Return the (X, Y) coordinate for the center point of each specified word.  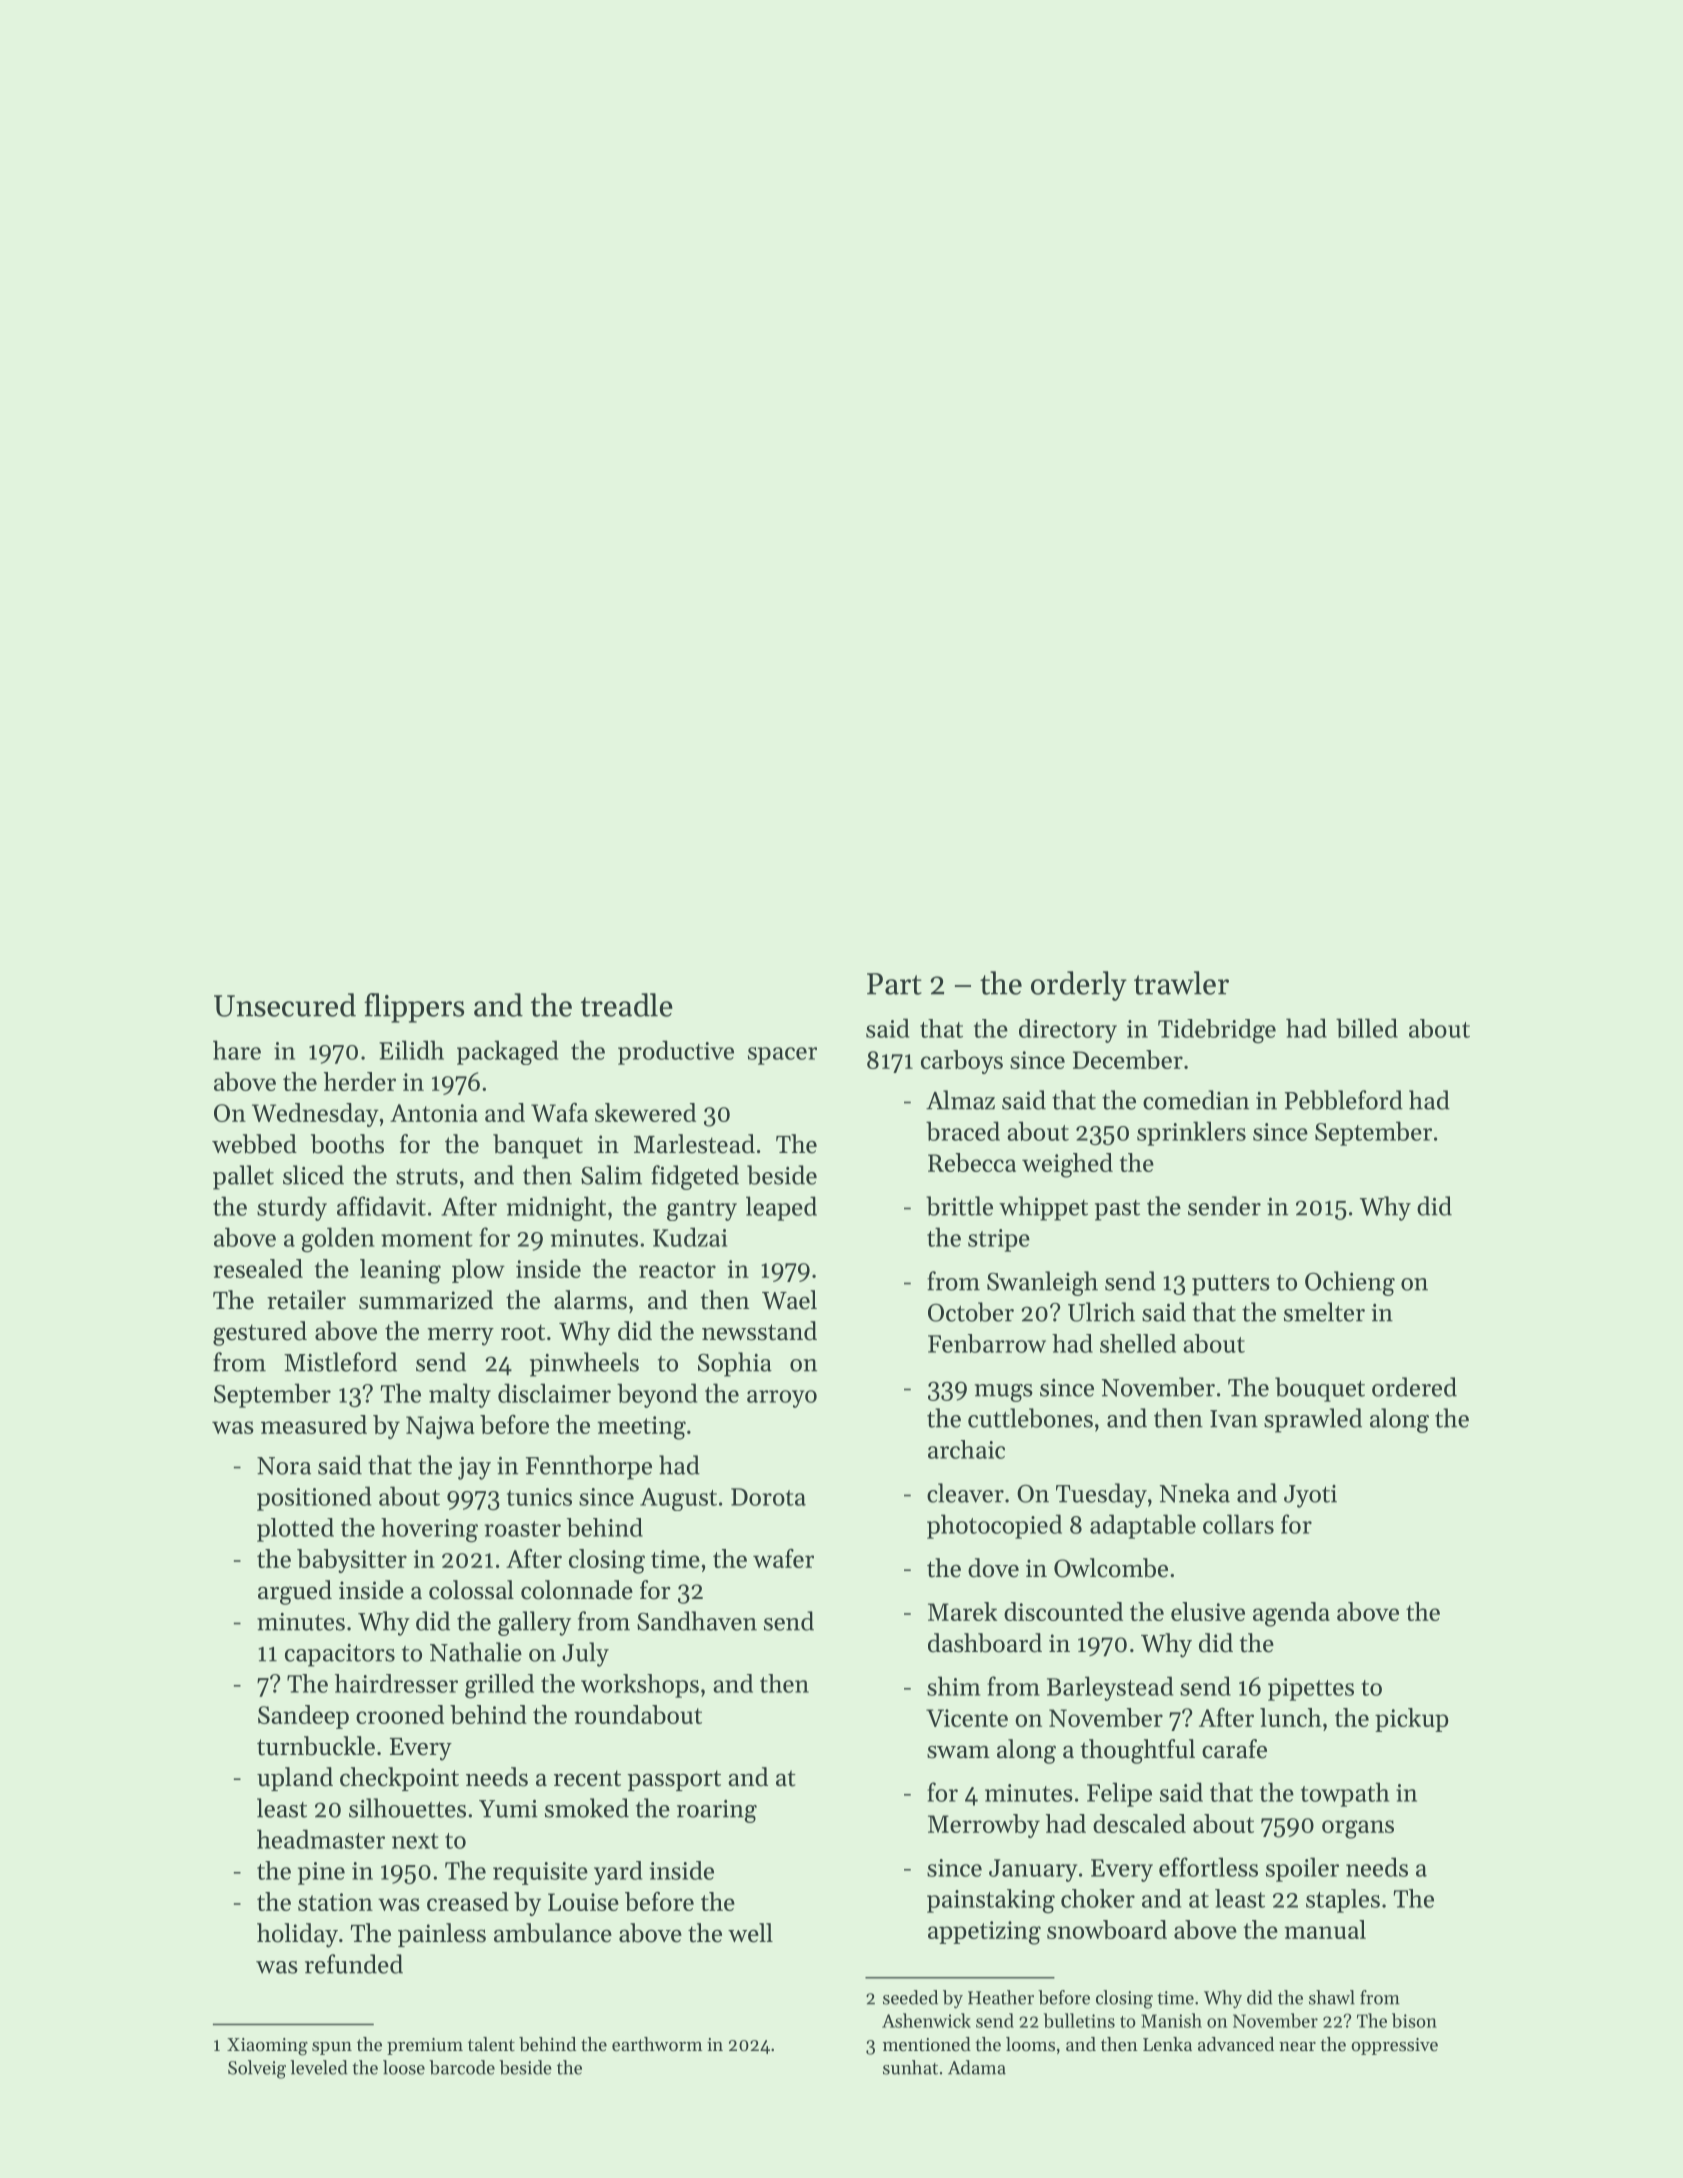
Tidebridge (1217, 1031)
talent (491, 2044)
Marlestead (694, 1144)
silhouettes (407, 1808)
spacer (782, 1056)
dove (993, 1568)
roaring (717, 1811)
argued (295, 1592)
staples (1343, 1901)
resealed (258, 1268)
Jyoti (1310, 1496)
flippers (414, 1008)
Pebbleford (1344, 1100)
